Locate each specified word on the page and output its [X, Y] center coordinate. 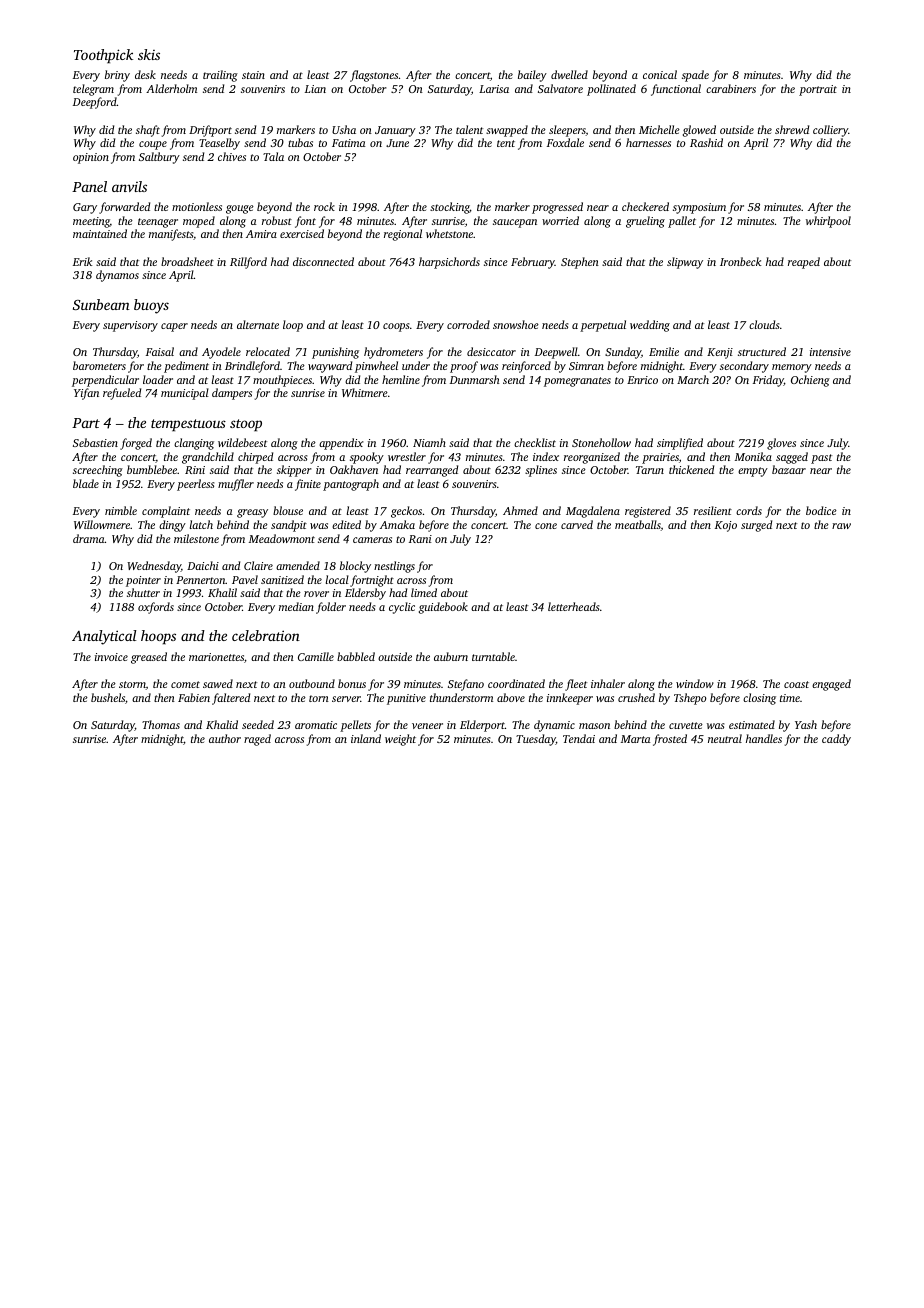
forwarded [124, 208]
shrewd [792, 129]
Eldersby [365, 594]
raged [257, 740]
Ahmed [520, 510]
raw [841, 526]
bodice [821, 510]
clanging [194, 444]
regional [403, 235]
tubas [300, 142]
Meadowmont [282, 538]
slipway [685, 263]
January [395, 131]
